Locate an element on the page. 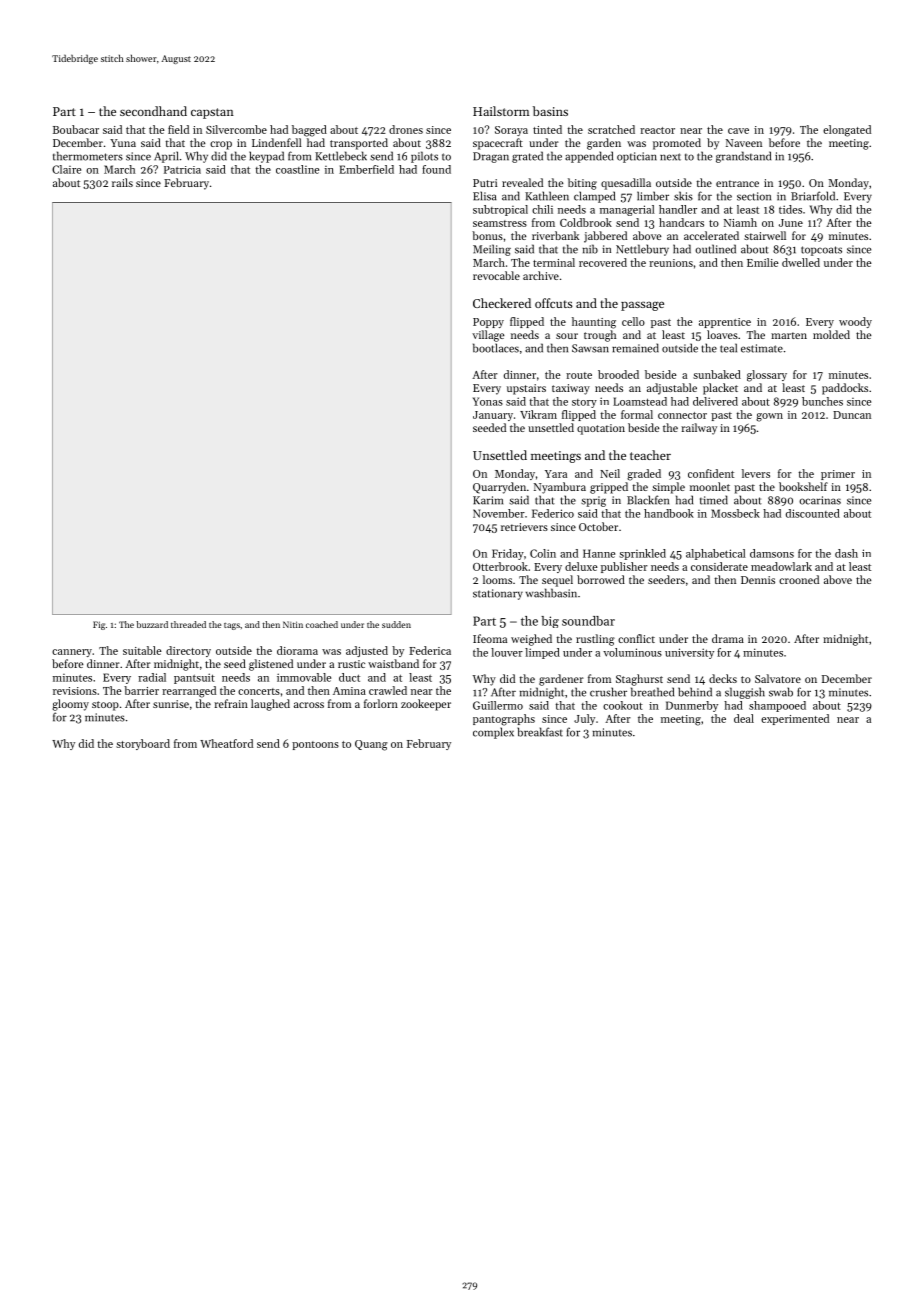 The height and width of the image is (1308, 924). cave is located at coordinates (738, 131).
